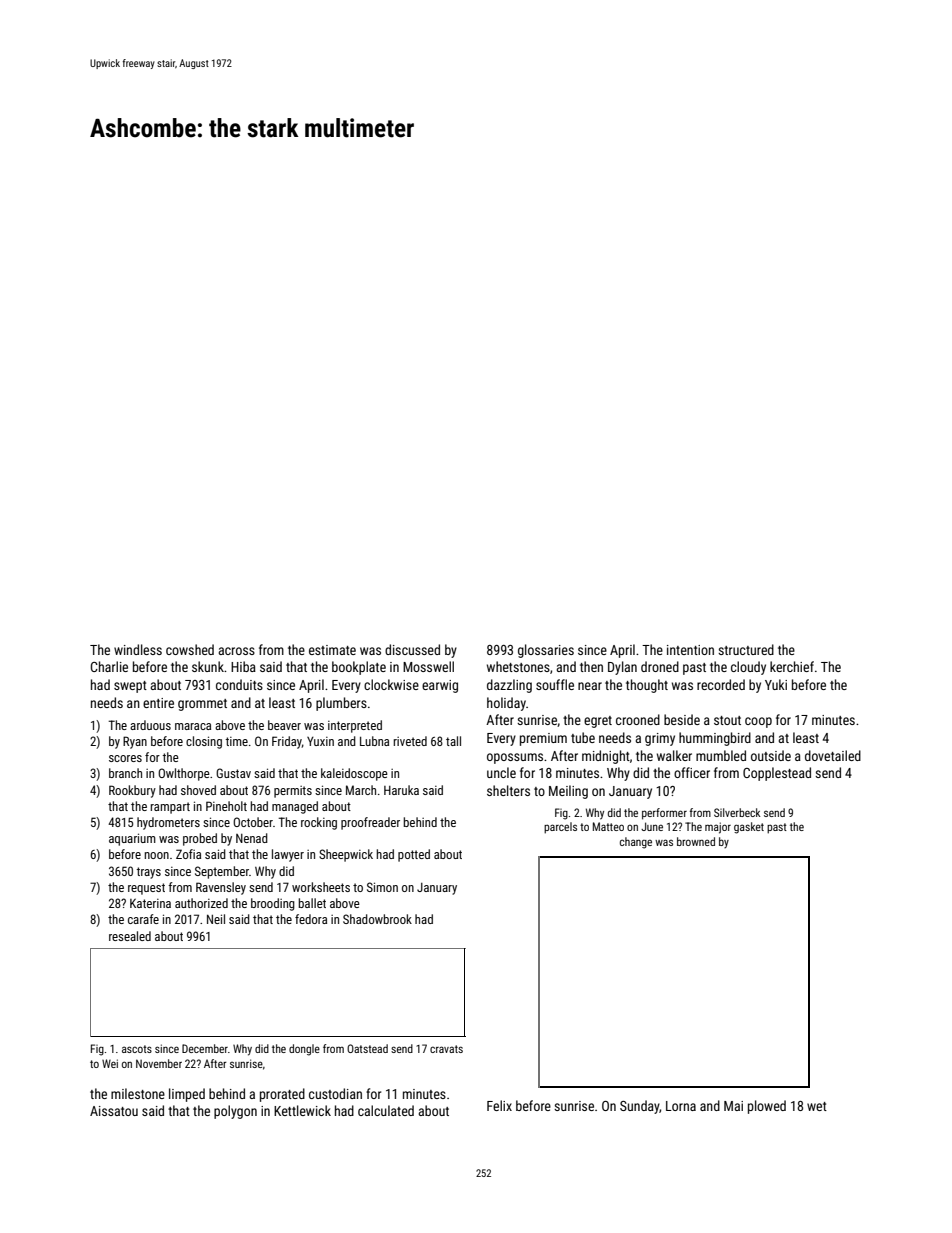 The image size is (952, 1233). What do you see at coordinates (114, 1111) in the page?
I see `Aissatou` at bounding box center [114, 1111].
